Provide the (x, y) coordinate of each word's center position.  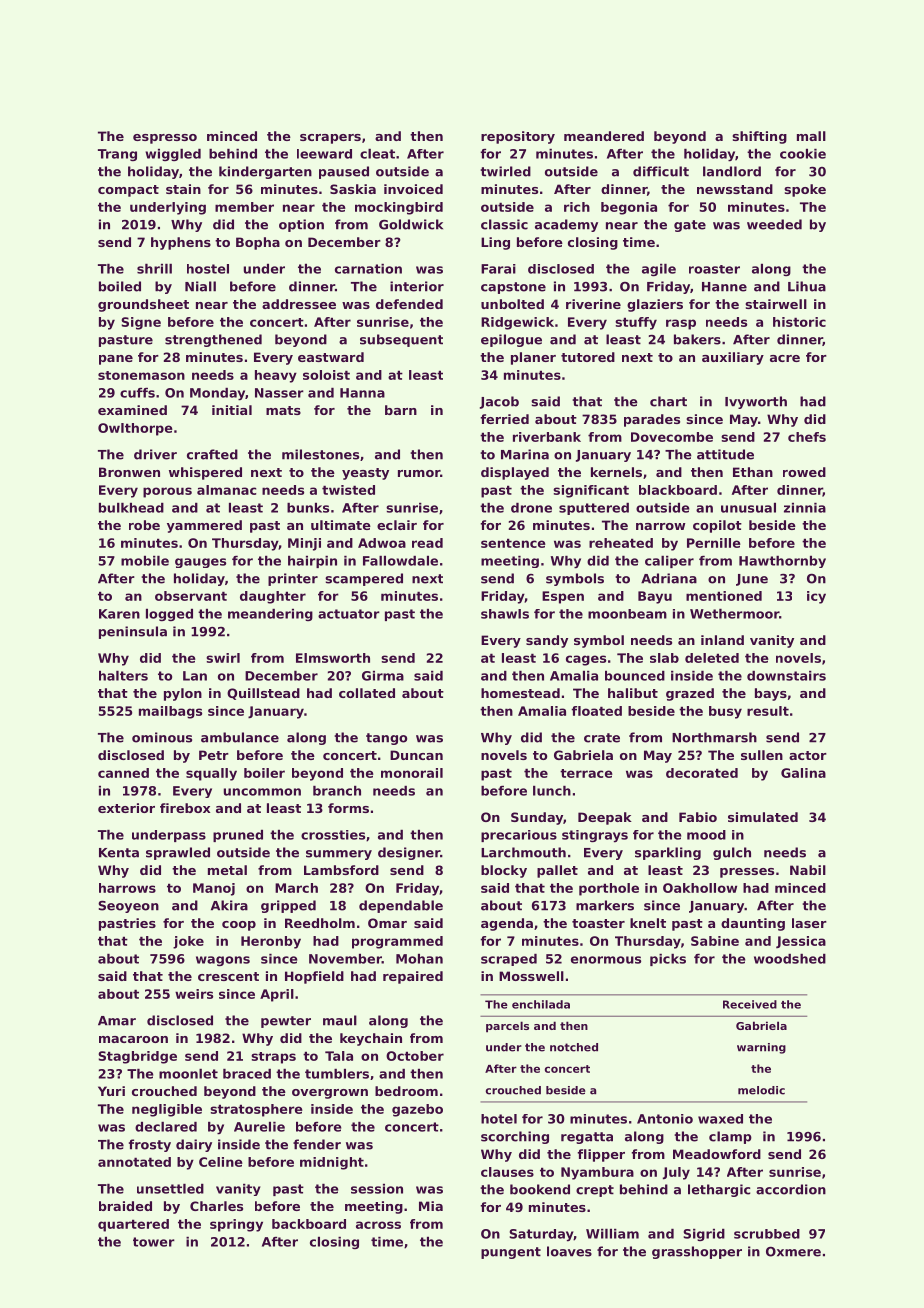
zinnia (805, 508)
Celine (221, 1162)
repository (518, 137)
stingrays (595, 836)
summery (339, 855)
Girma (383, 676)
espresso (165, 139)
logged (169, 615)
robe (144, 525)
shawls (505, 614)
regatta (587, 1138)
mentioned (724, 596)
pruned (238, 836)
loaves (569, 1251)
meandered (604, 136)
